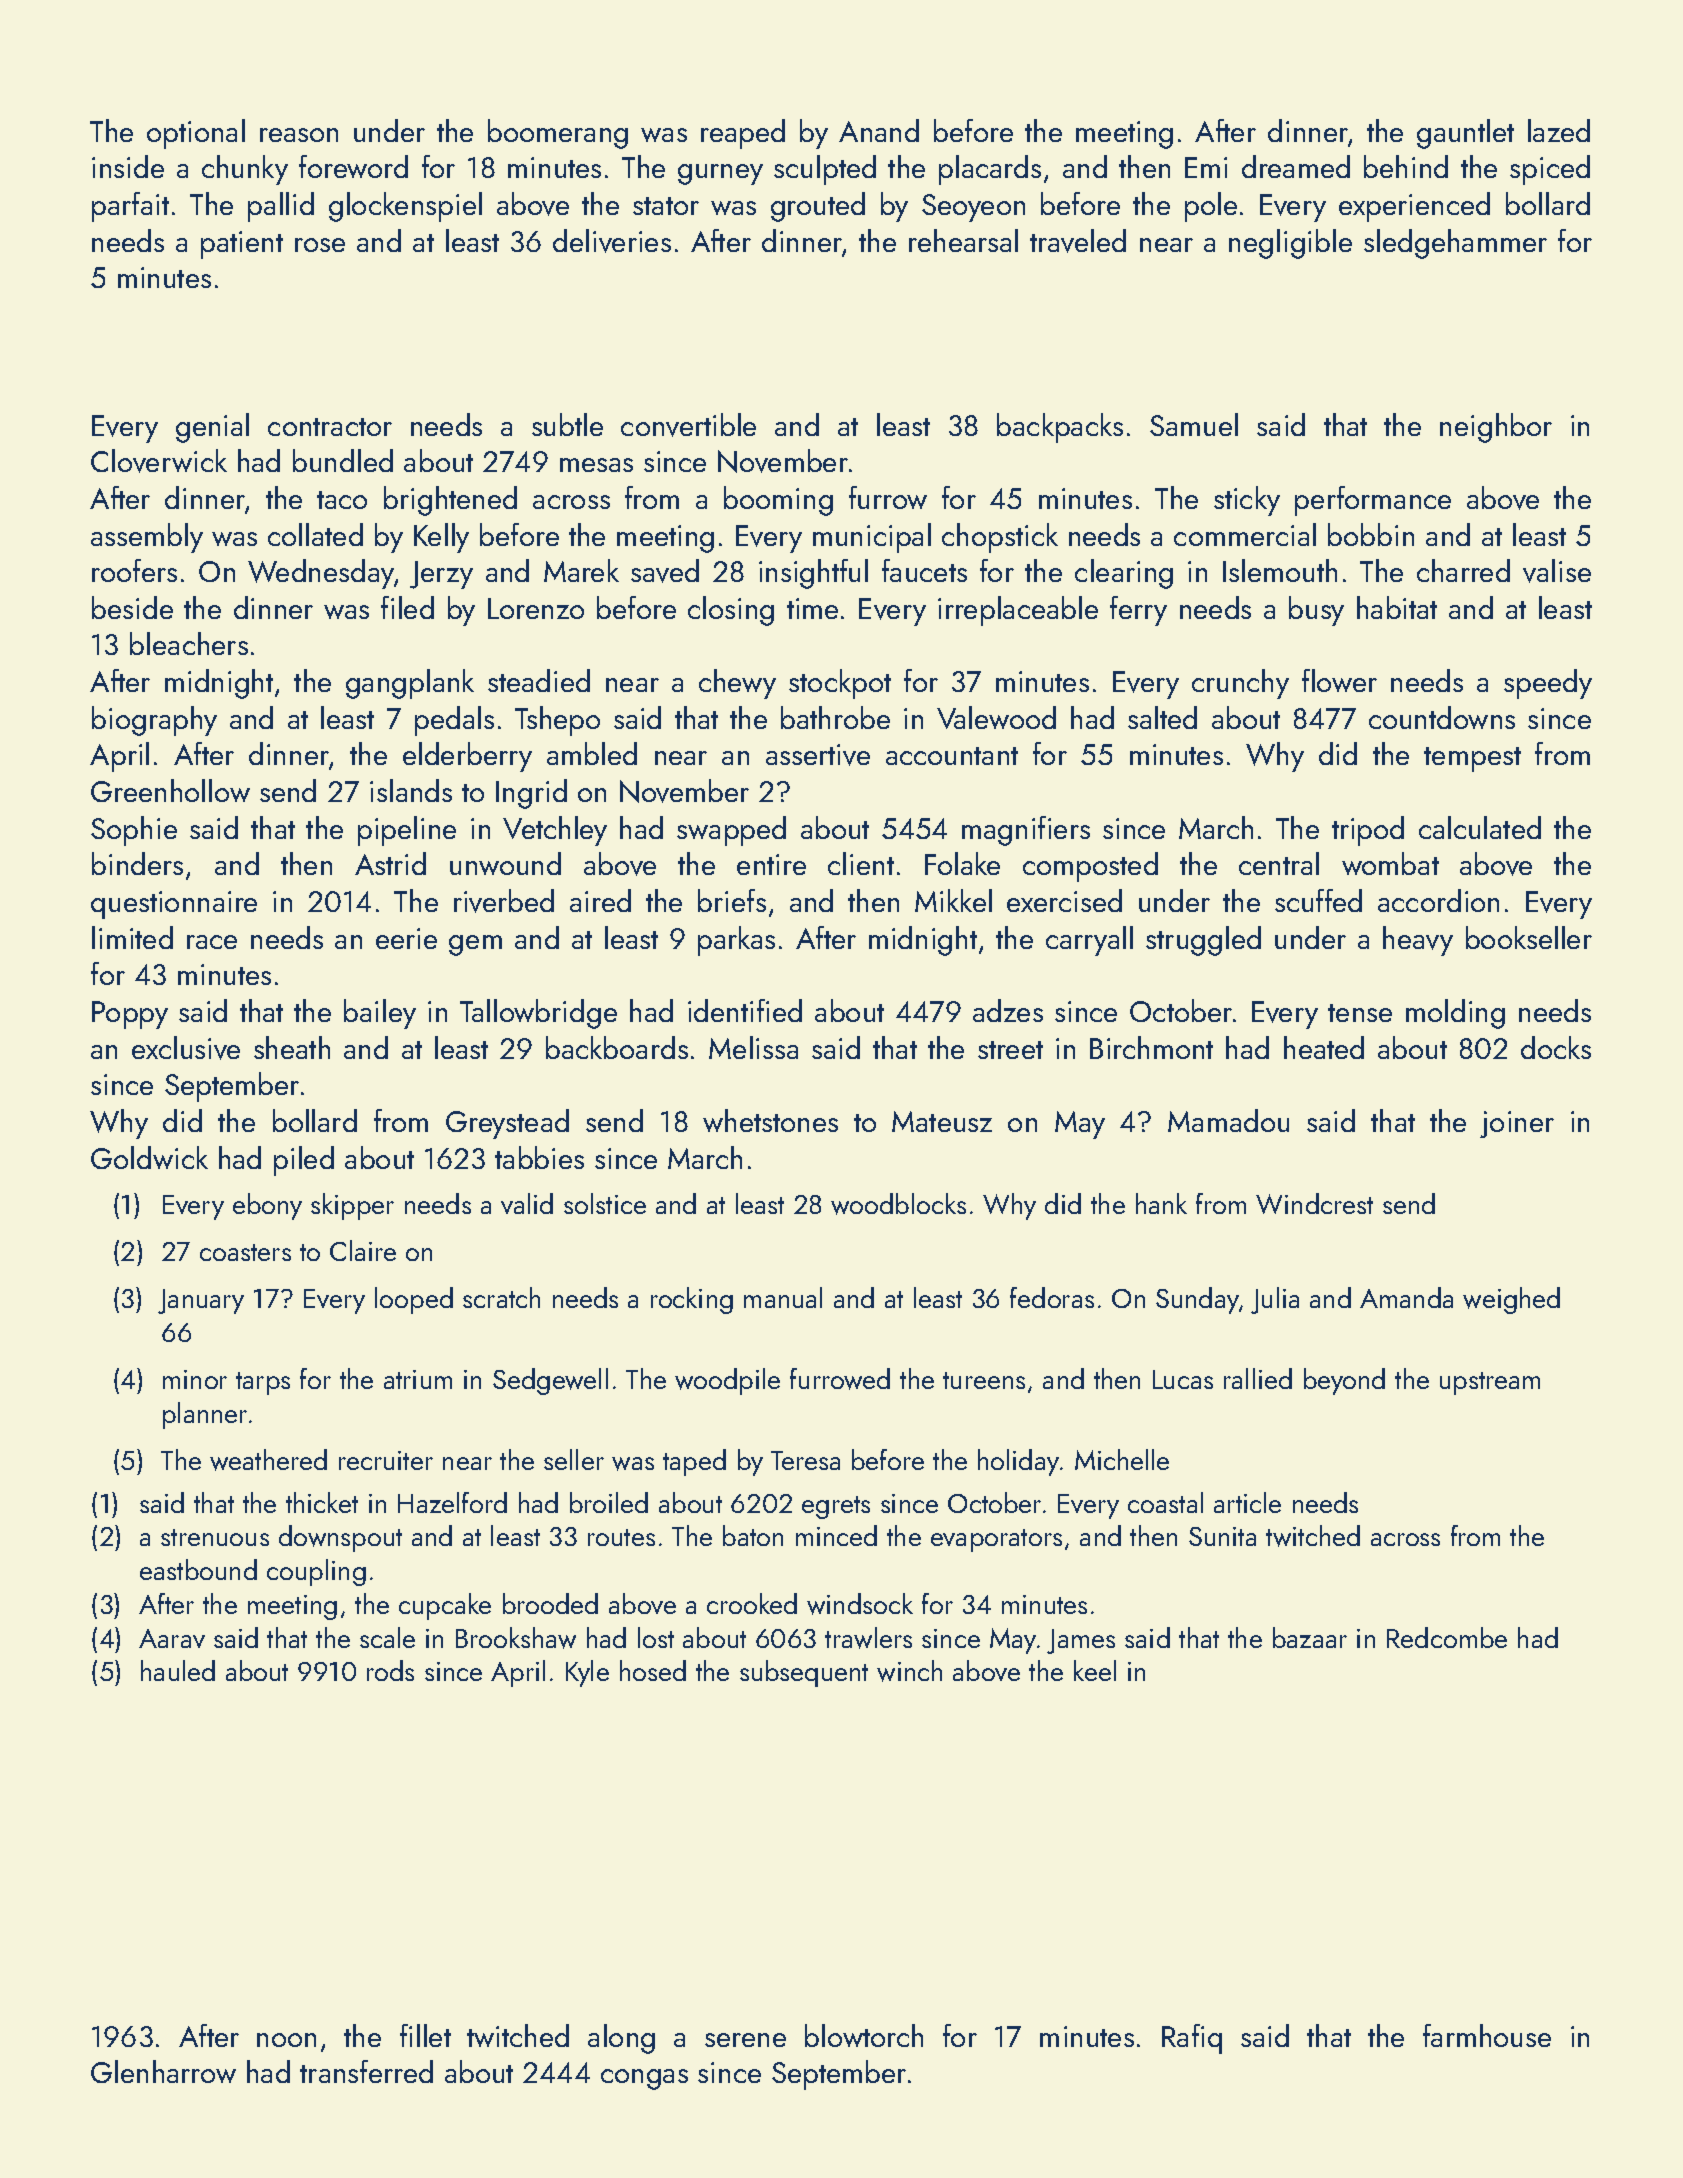 This screenshot has height=2178, width=1683. Describe the element at coordinates (743, 134) in the screenshot. I see `reaped` at that location.
